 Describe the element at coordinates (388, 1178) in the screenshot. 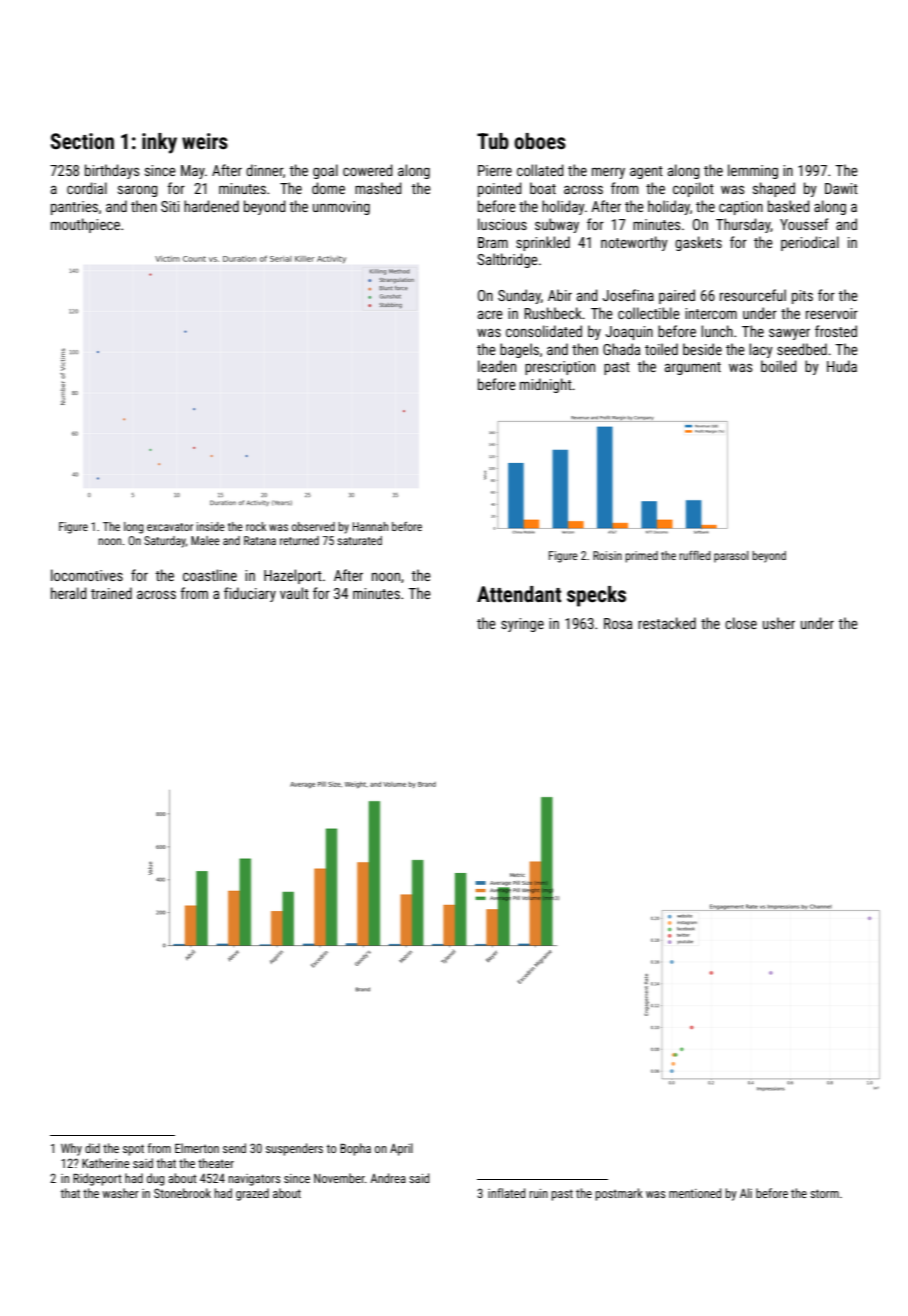

I see `Andrea` at that location.
